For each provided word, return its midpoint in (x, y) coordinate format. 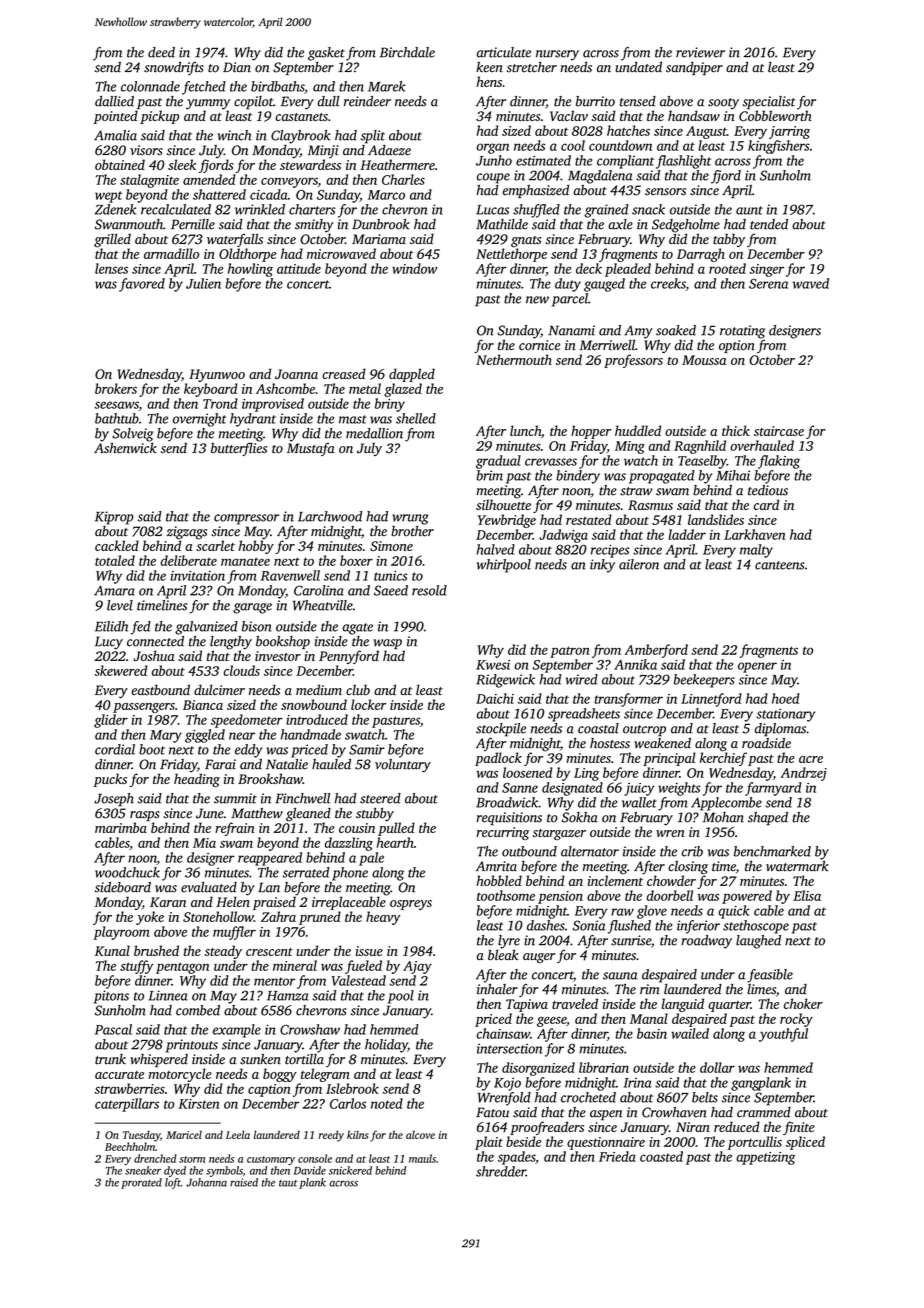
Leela (238, 1134)
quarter (729, 1006)
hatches (628, 130)
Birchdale (407, 52)
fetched (204, 88)
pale (371, 859)
